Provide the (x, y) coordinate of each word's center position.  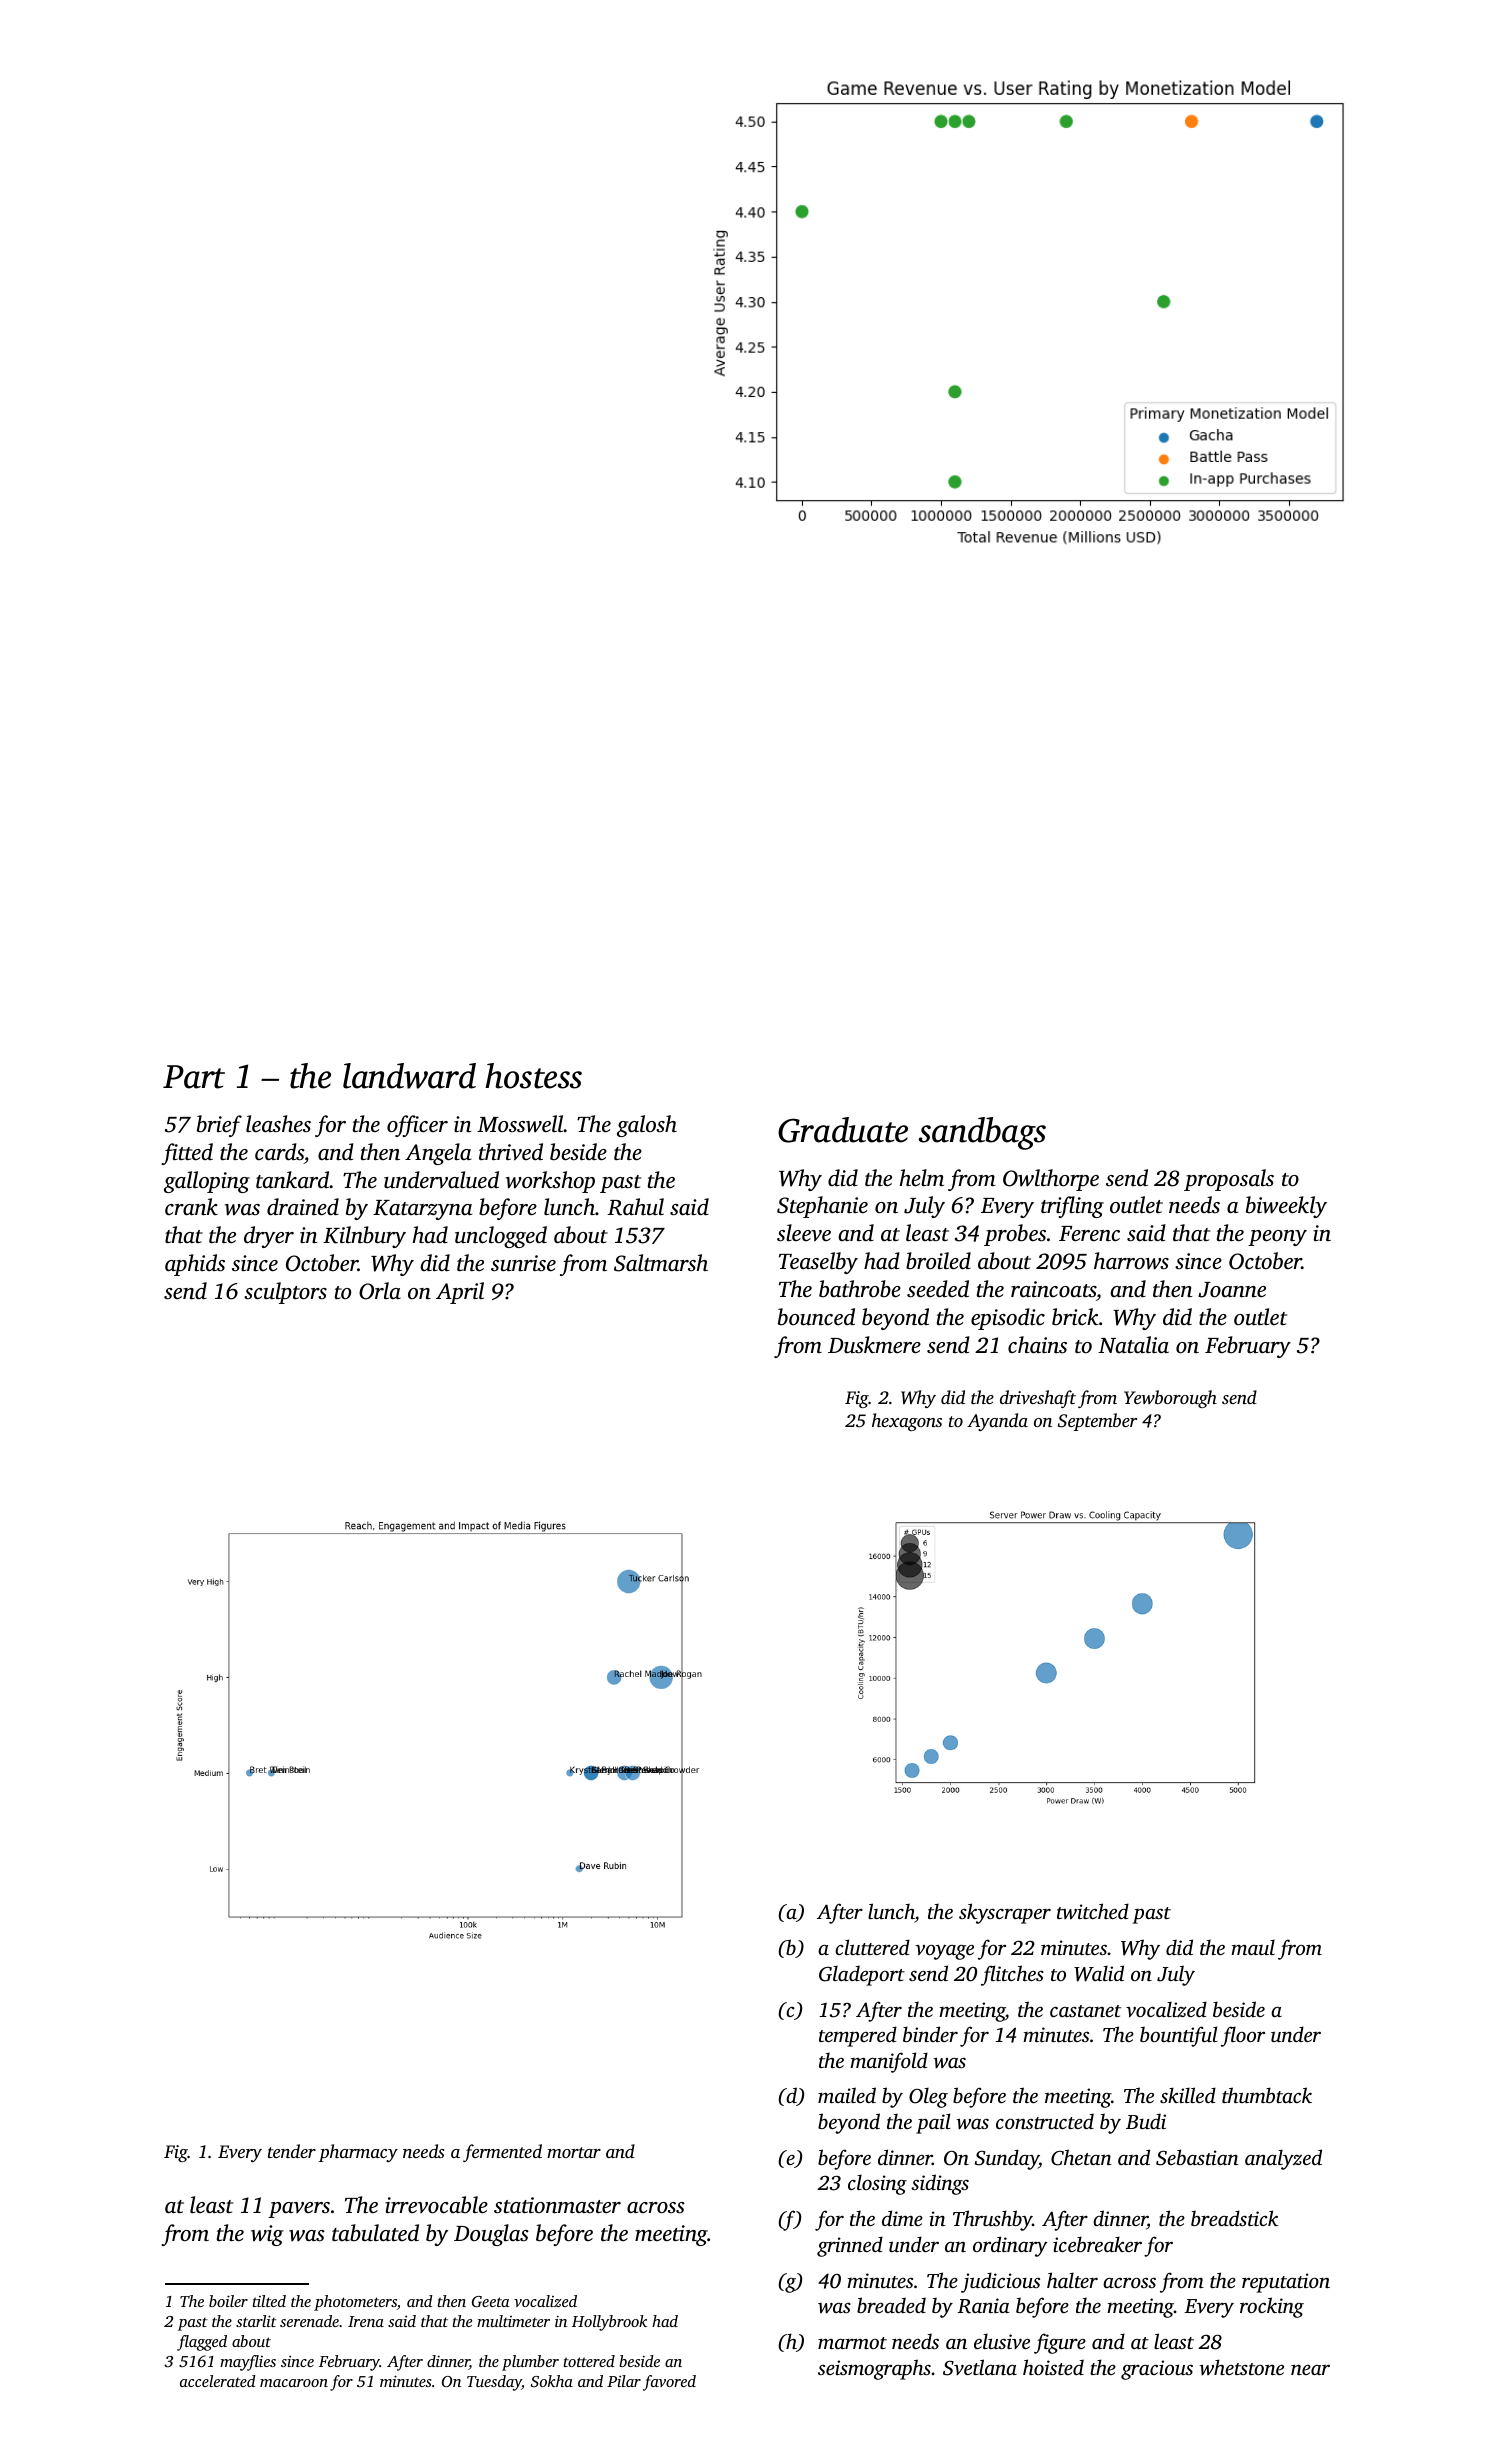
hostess (533, 1076)
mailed (847, 2095)
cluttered (872, 1947)
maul (1253, 1947)
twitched (1093, 1911)
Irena (366, 2321)
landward (409, 1076)
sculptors (285, 1293)
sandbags (982, 1133)
